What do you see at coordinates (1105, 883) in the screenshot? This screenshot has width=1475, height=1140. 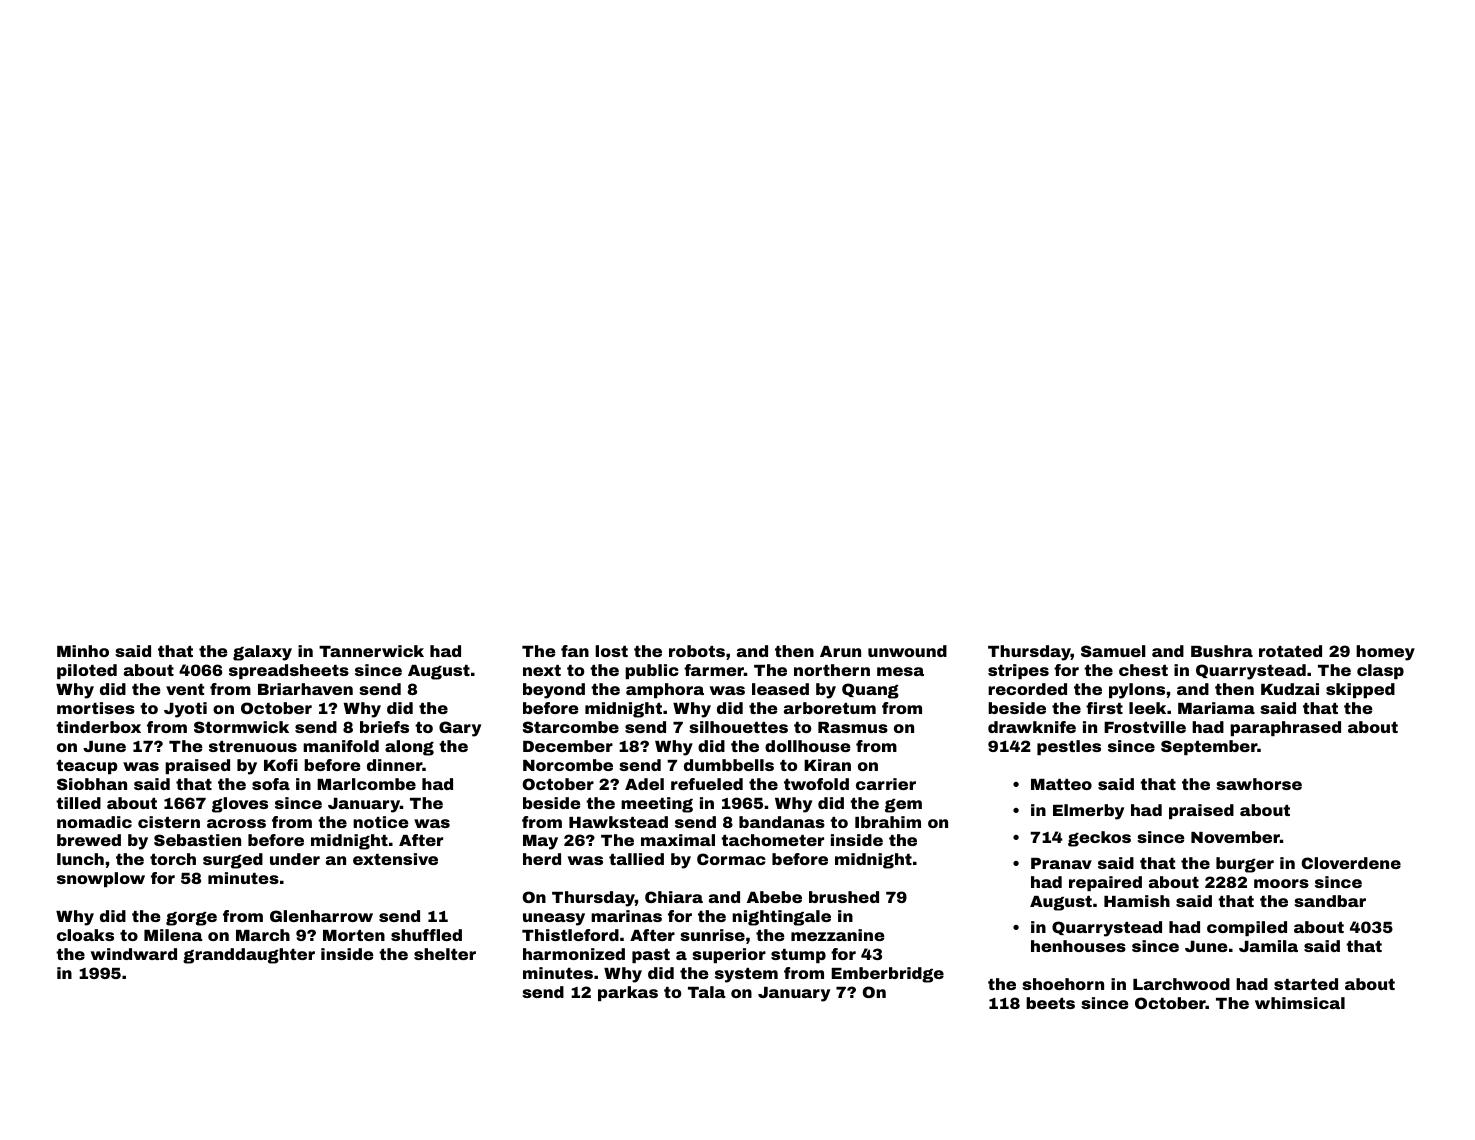 I see `repaired` at bounding box center [1105, 883].
